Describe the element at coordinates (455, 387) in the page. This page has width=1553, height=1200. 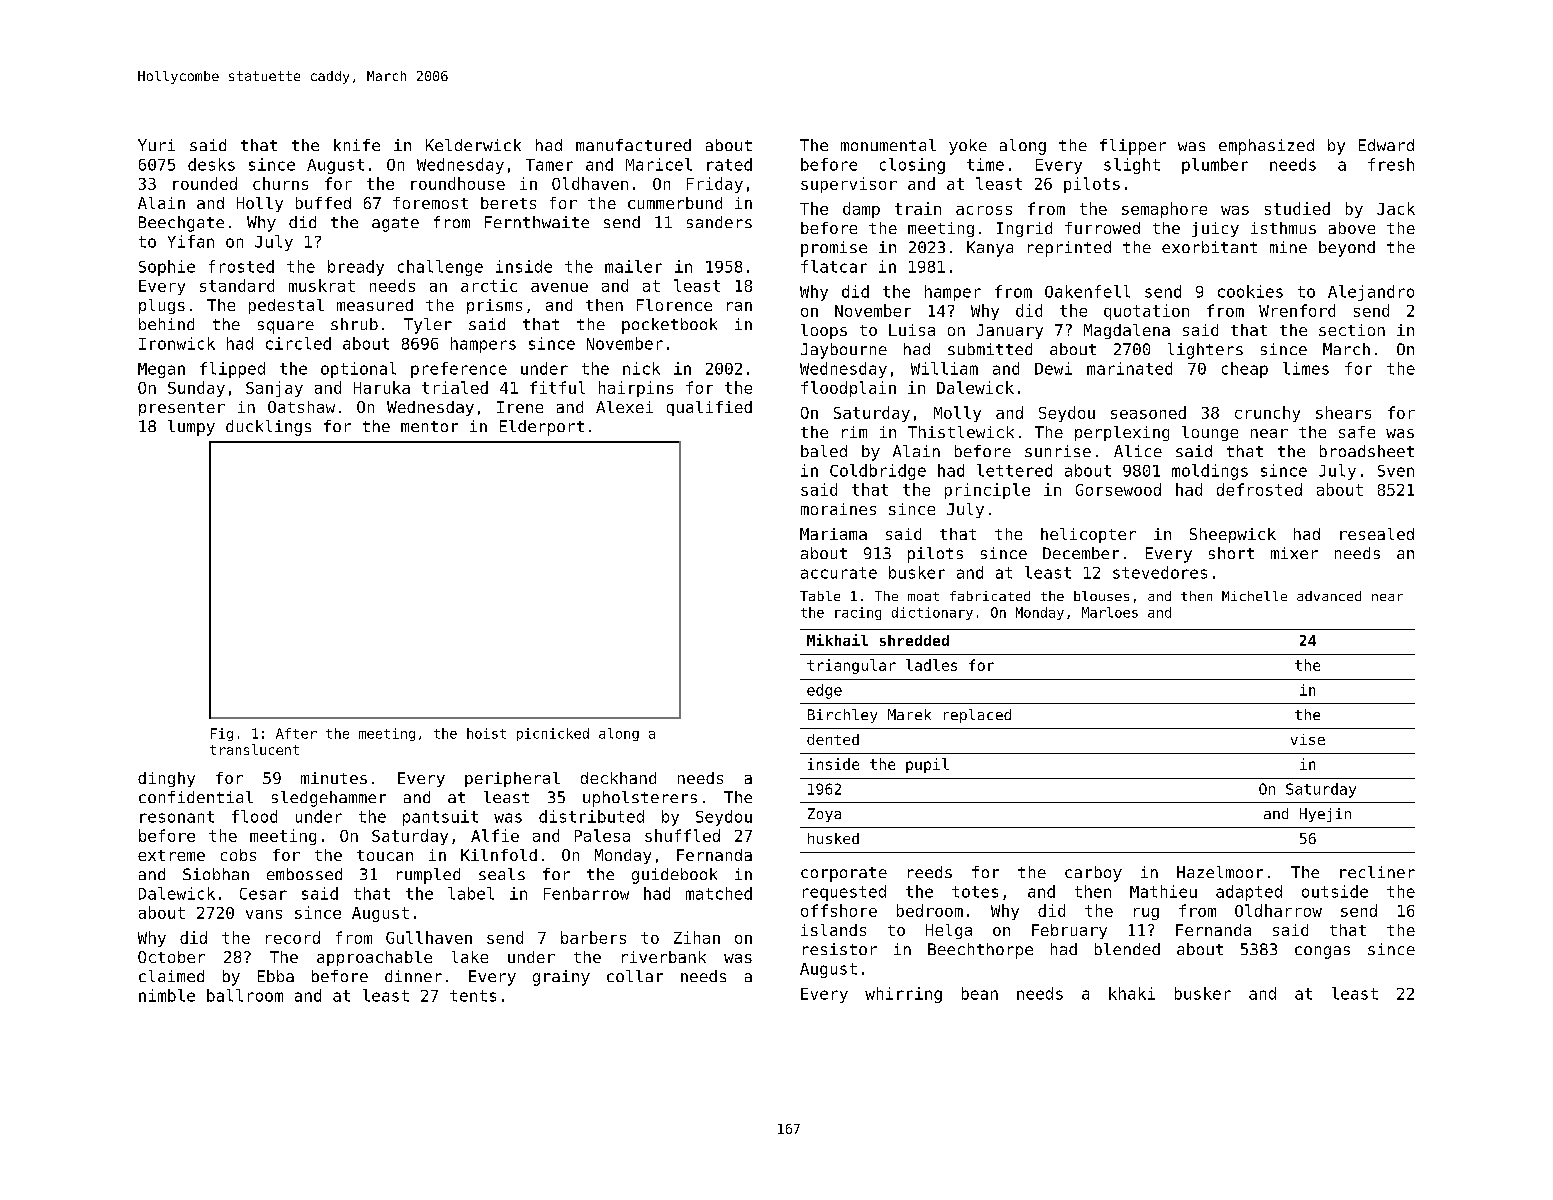
I see `trialed` at that location.
